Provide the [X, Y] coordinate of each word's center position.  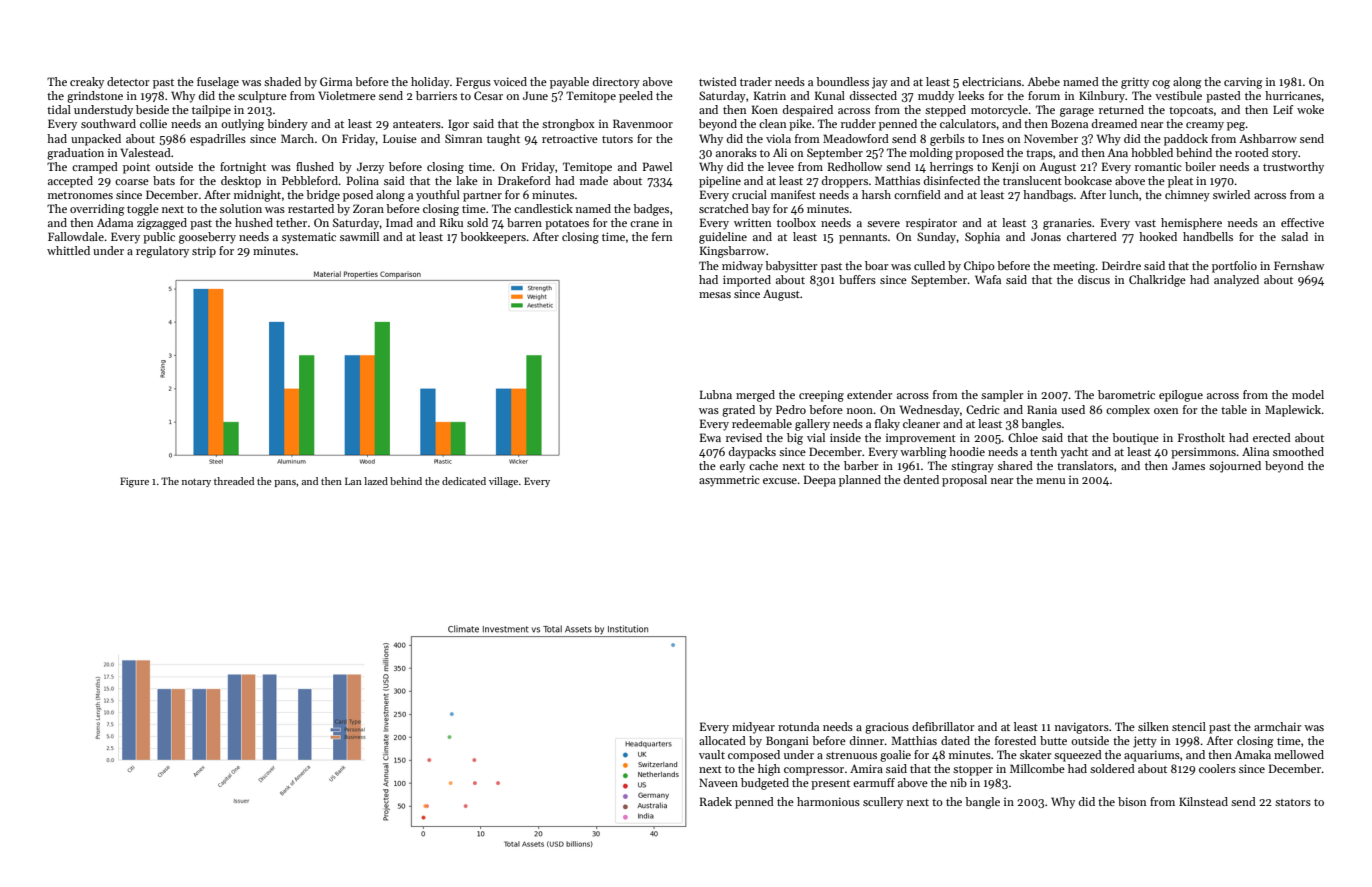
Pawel [657, 166]
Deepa [820, 481]
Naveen [718, 782]
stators [1293, 802]
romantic [1158, 166]
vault [712, 754]
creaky [87, 83]
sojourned [1235, 467]
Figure [134, 482]
